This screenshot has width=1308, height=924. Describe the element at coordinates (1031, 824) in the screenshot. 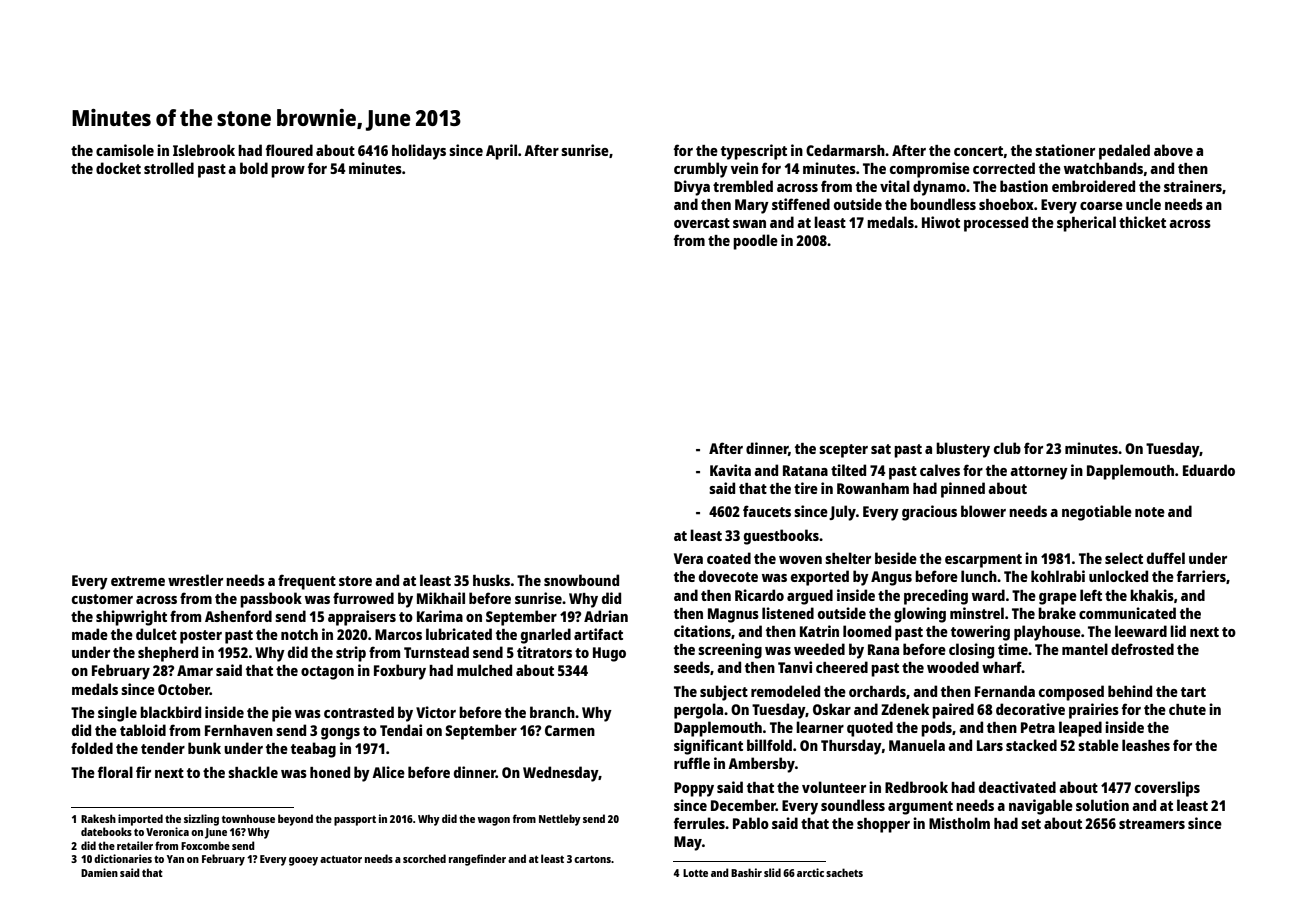

I see `set` at that location.
